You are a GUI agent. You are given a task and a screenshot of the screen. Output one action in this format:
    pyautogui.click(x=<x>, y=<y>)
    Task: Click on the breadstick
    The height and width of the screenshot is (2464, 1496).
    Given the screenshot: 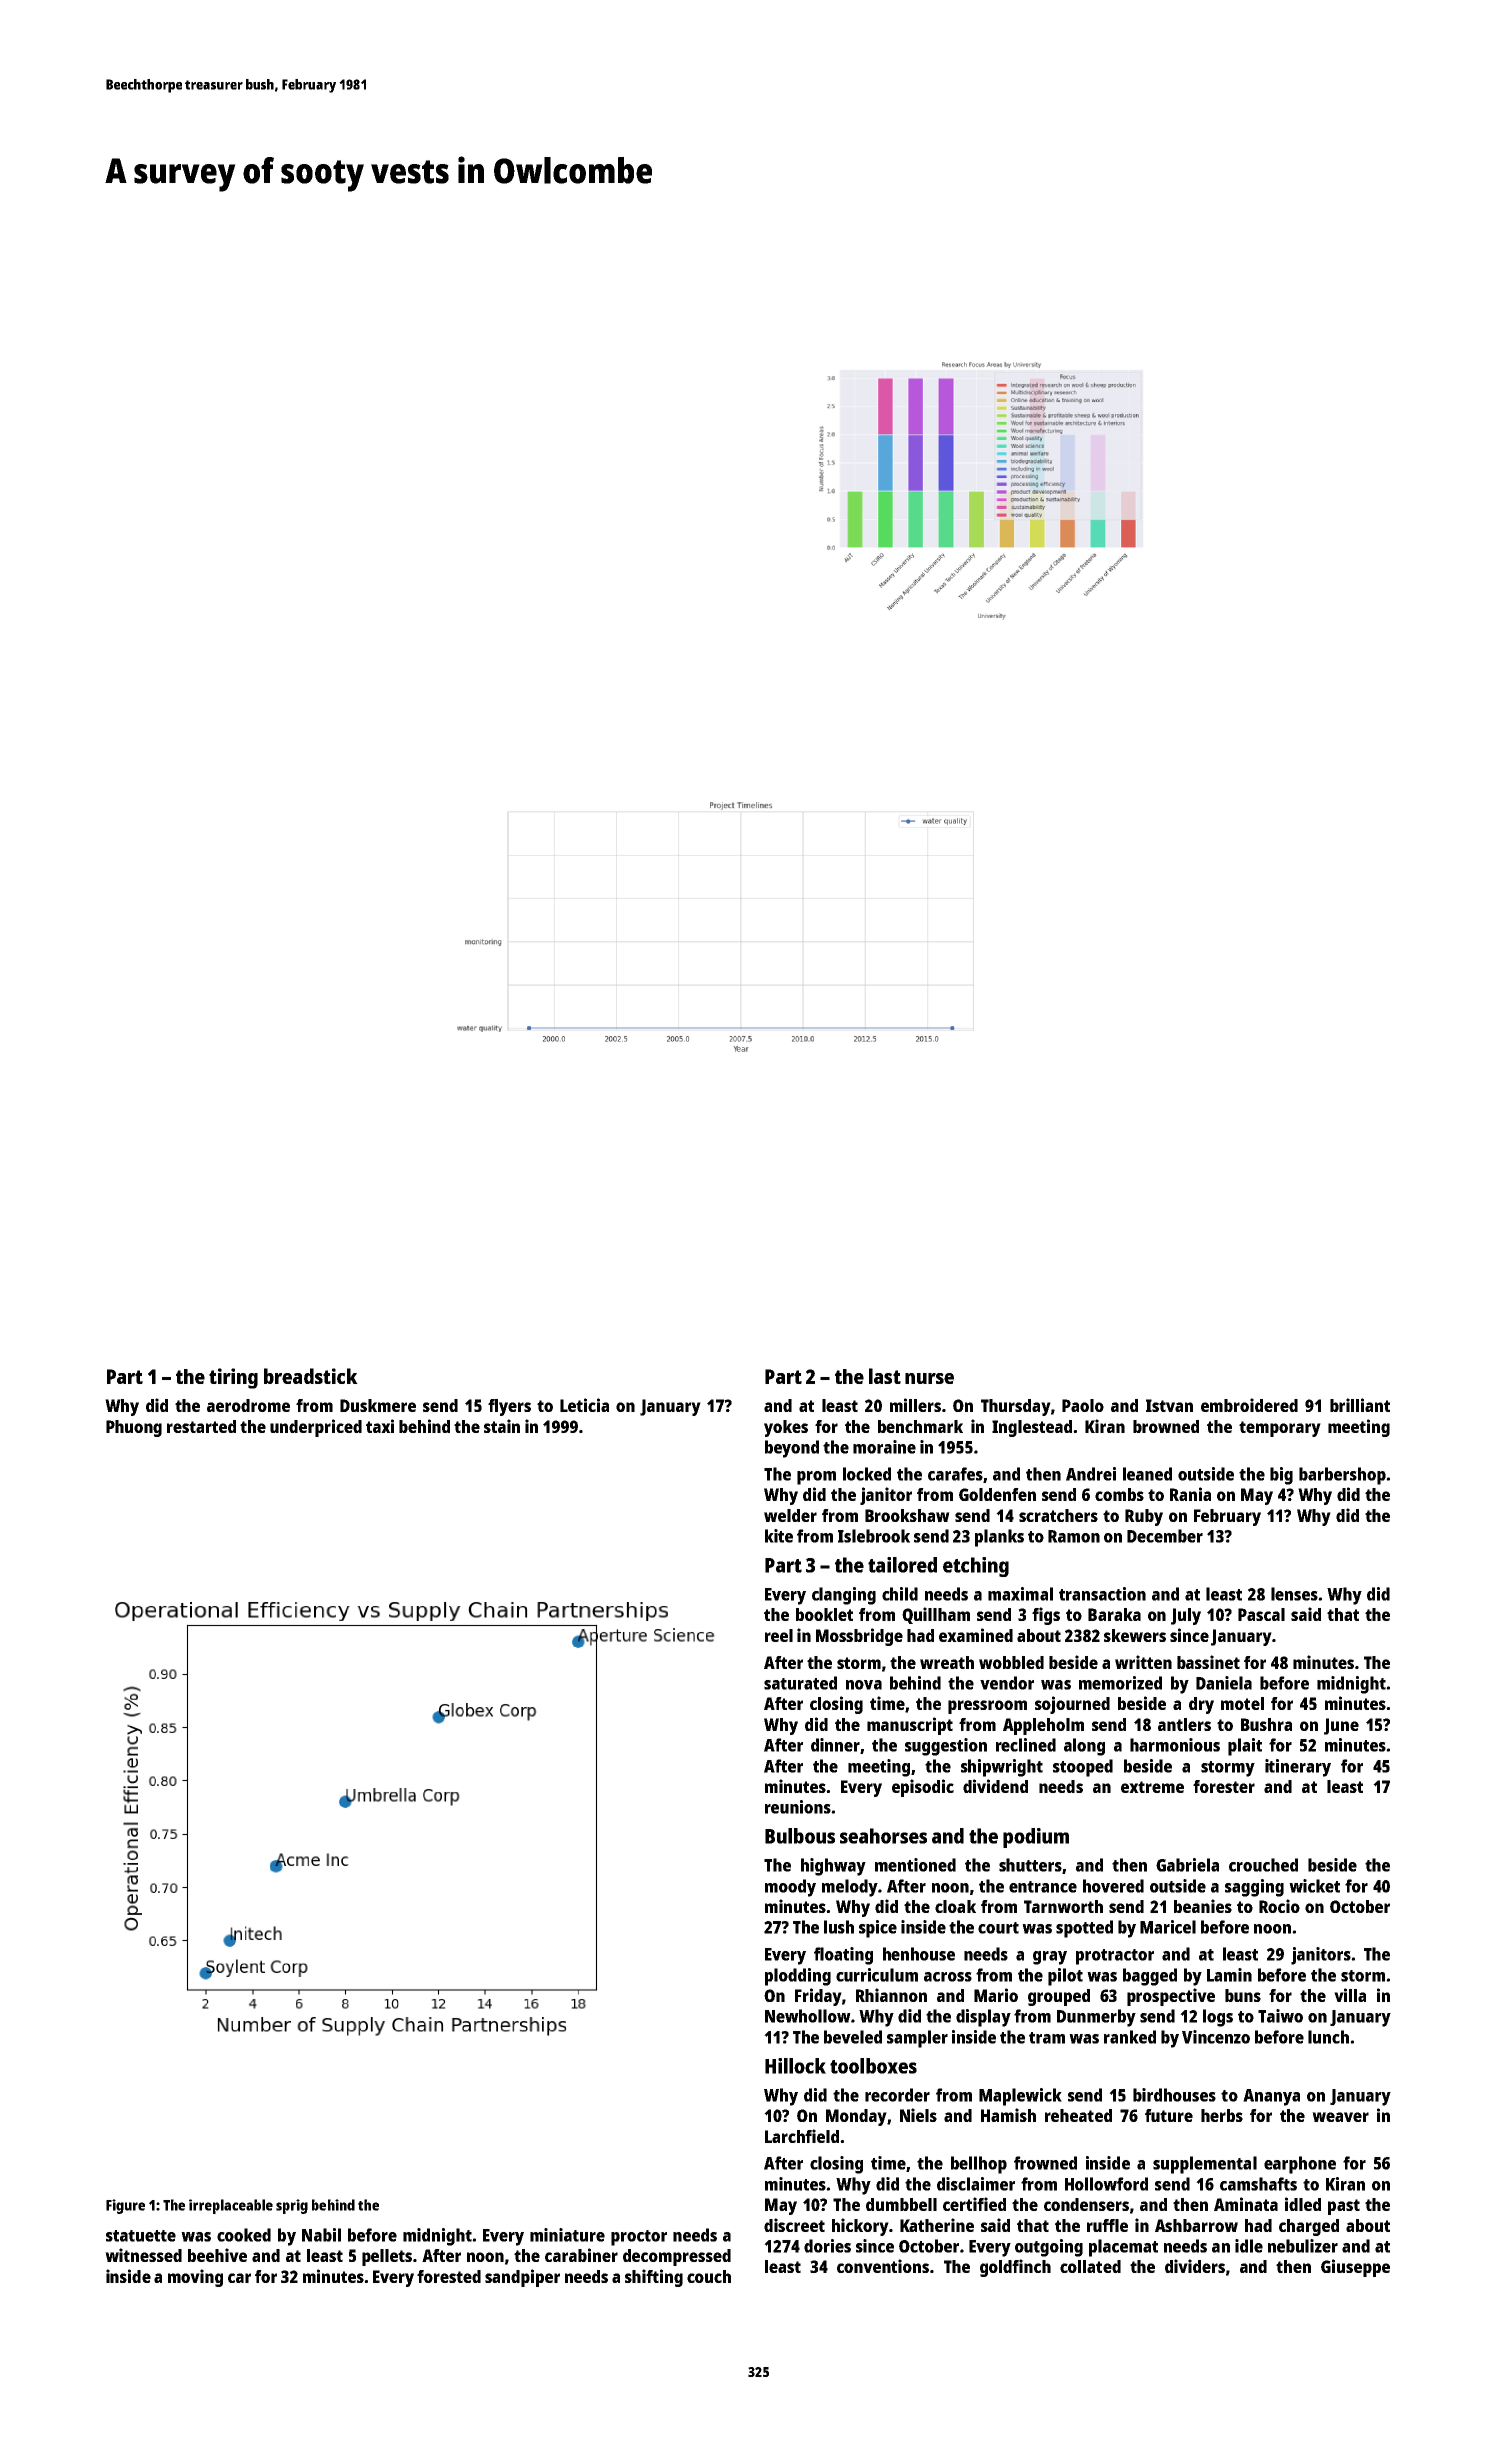 What is the action you would take?
    pyautogui.click(x=311, y=1376)
